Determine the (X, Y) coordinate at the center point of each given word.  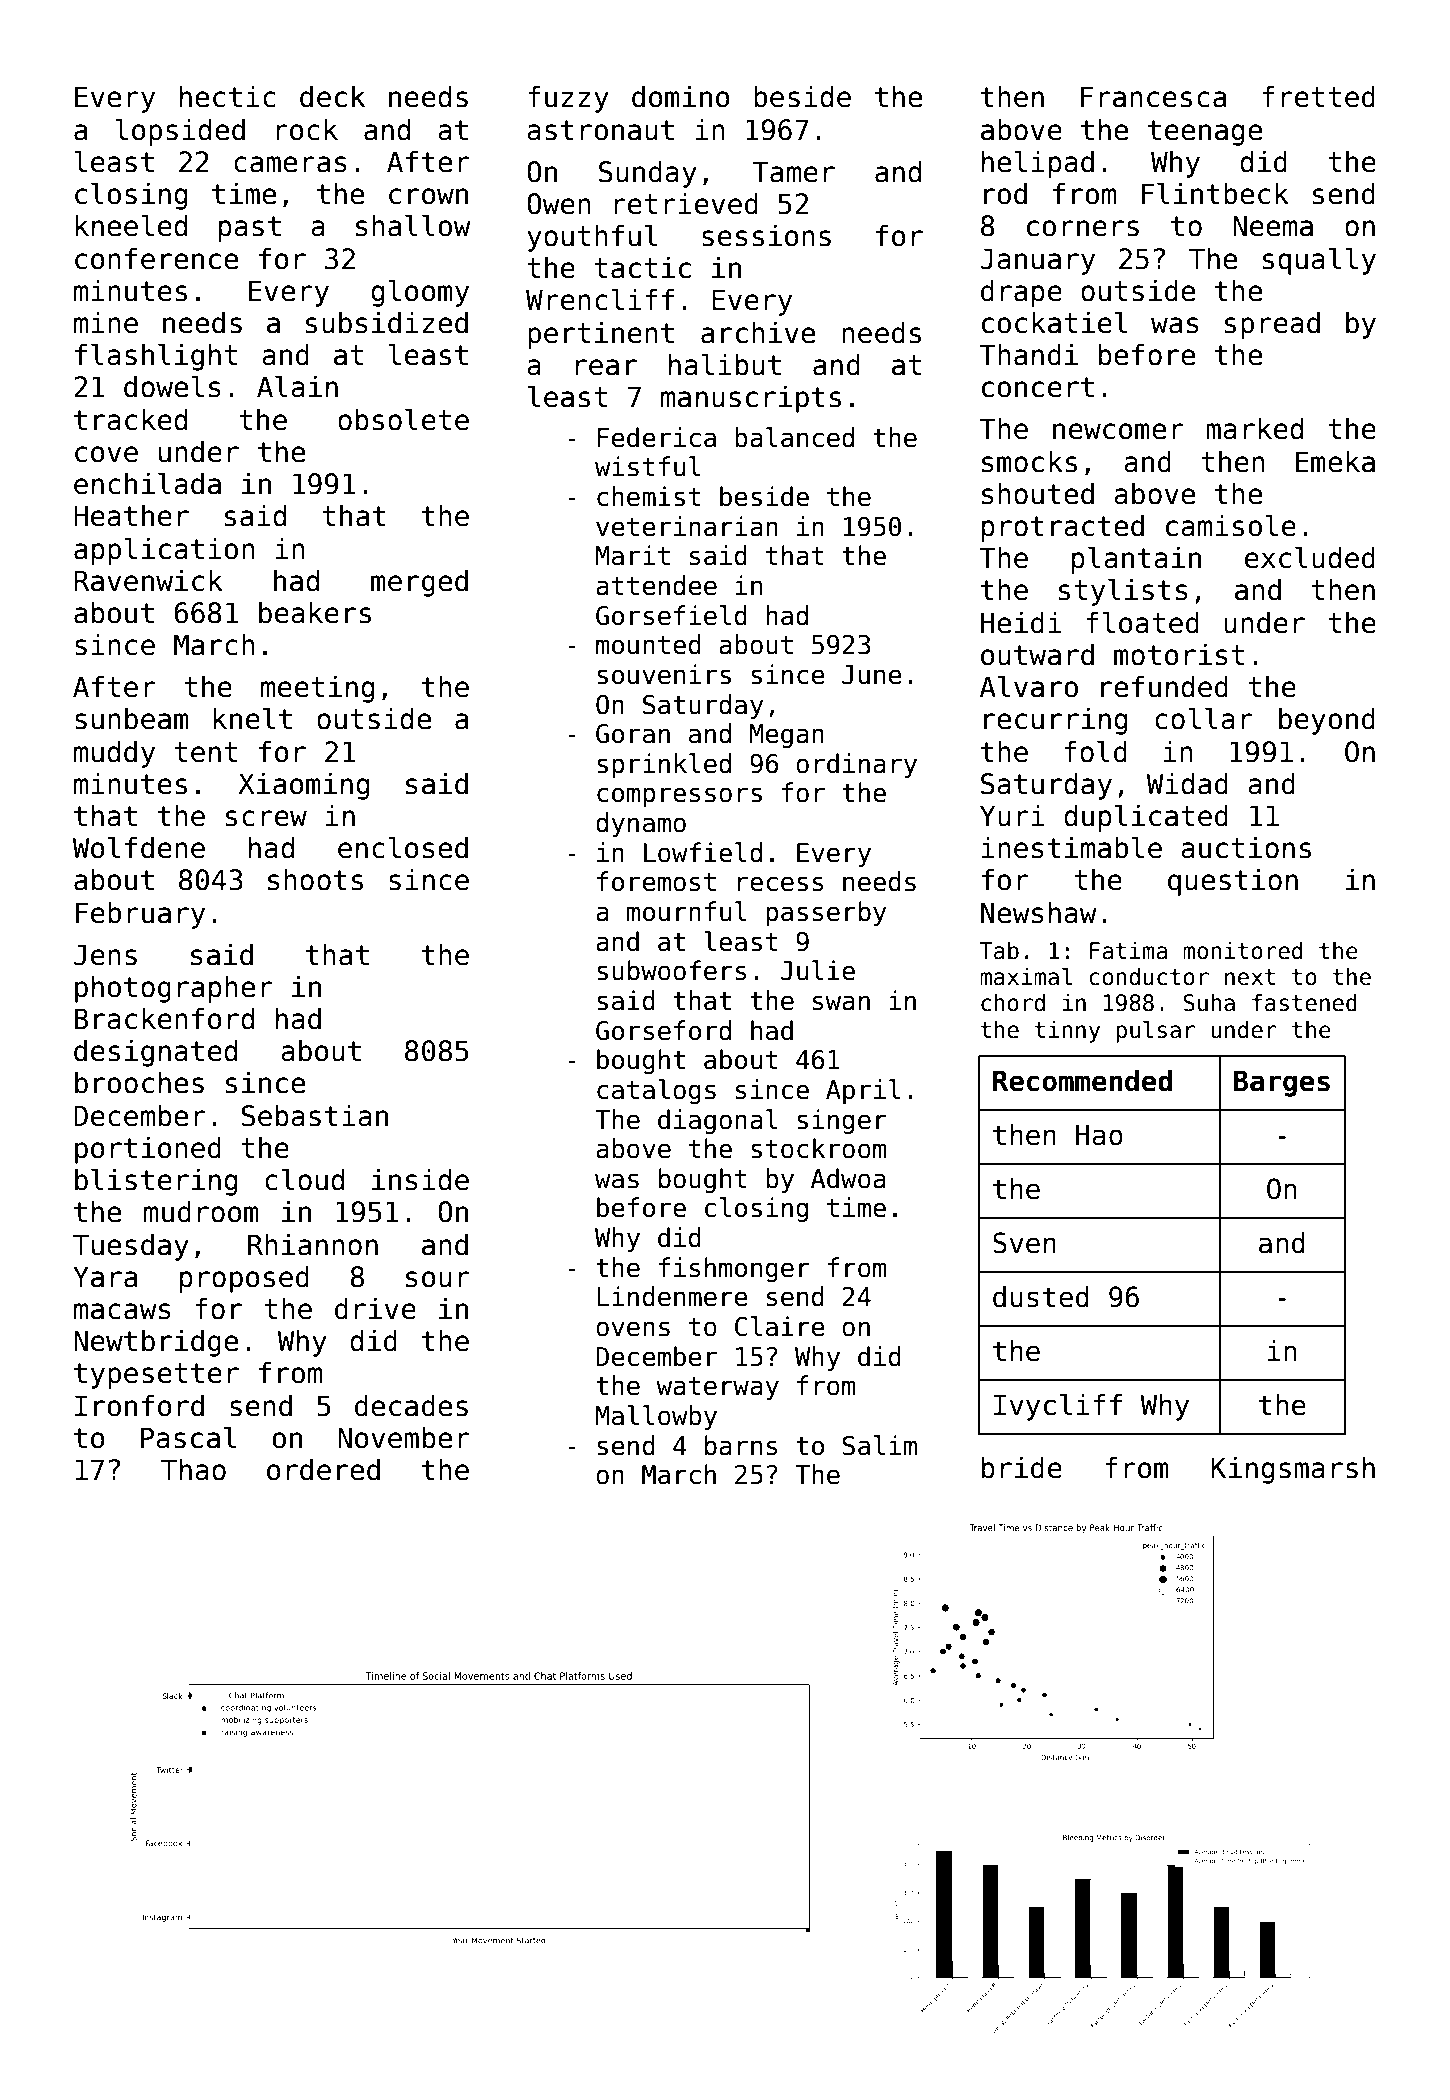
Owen (559, 204)
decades (411, 1405)
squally (1319, 261)
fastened (1304, 1002)
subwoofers (671, 970)
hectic (228, 96)
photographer (174, 989)
